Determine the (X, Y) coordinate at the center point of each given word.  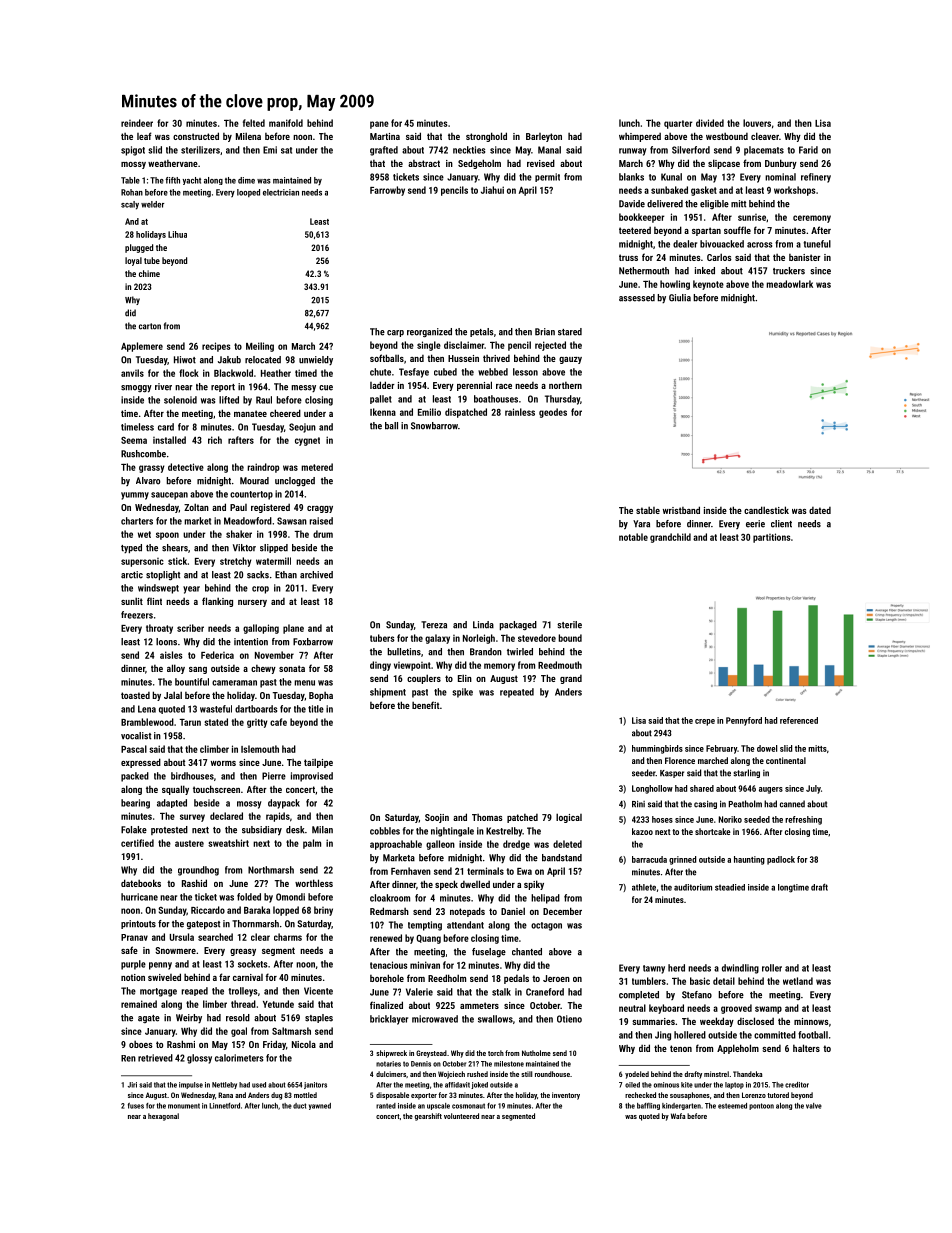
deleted (567, 844)
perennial (474, 386)
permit (547, 177)
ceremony (812, 219)
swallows (495, 1019)
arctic (132, 575)
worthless (314, 883)
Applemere (142, 347)
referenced (799, 720)
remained (139, 1004)
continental (786, 760)
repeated (517, 693)
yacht (192, 181)
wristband (681, 510)
